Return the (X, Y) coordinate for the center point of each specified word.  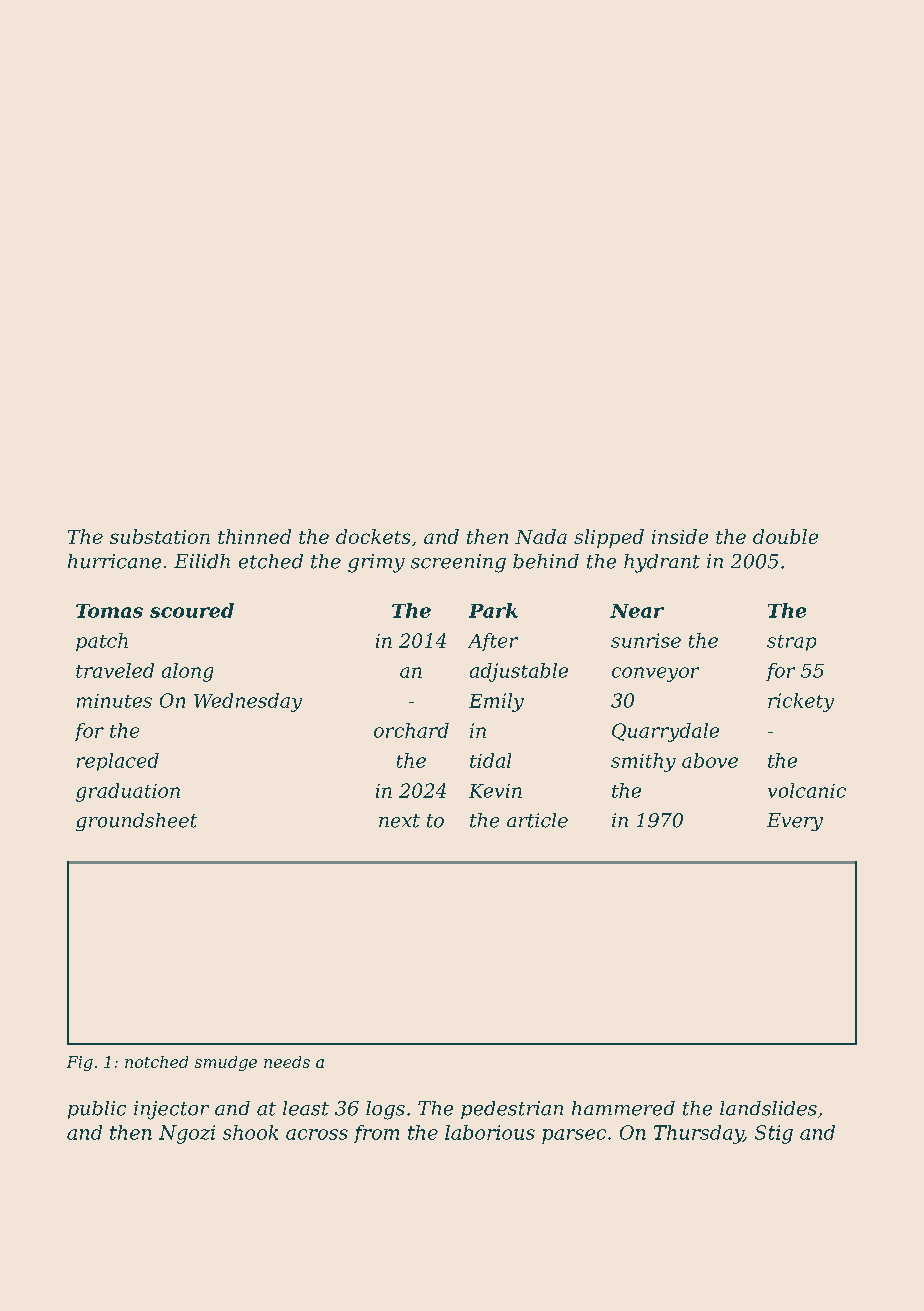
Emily (496, 702)
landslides (768, 1108)
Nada (541, 536)
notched (156, 1062)
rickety (801, 702)
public (97, 1110)
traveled (115, 670)
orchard (411, 730)
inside (680, 536)
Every (795, 822)
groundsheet (136, 822)
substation (160, 536)
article (537, 820)
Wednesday (248, 702)
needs (287, 1062)
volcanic (807, 790)
